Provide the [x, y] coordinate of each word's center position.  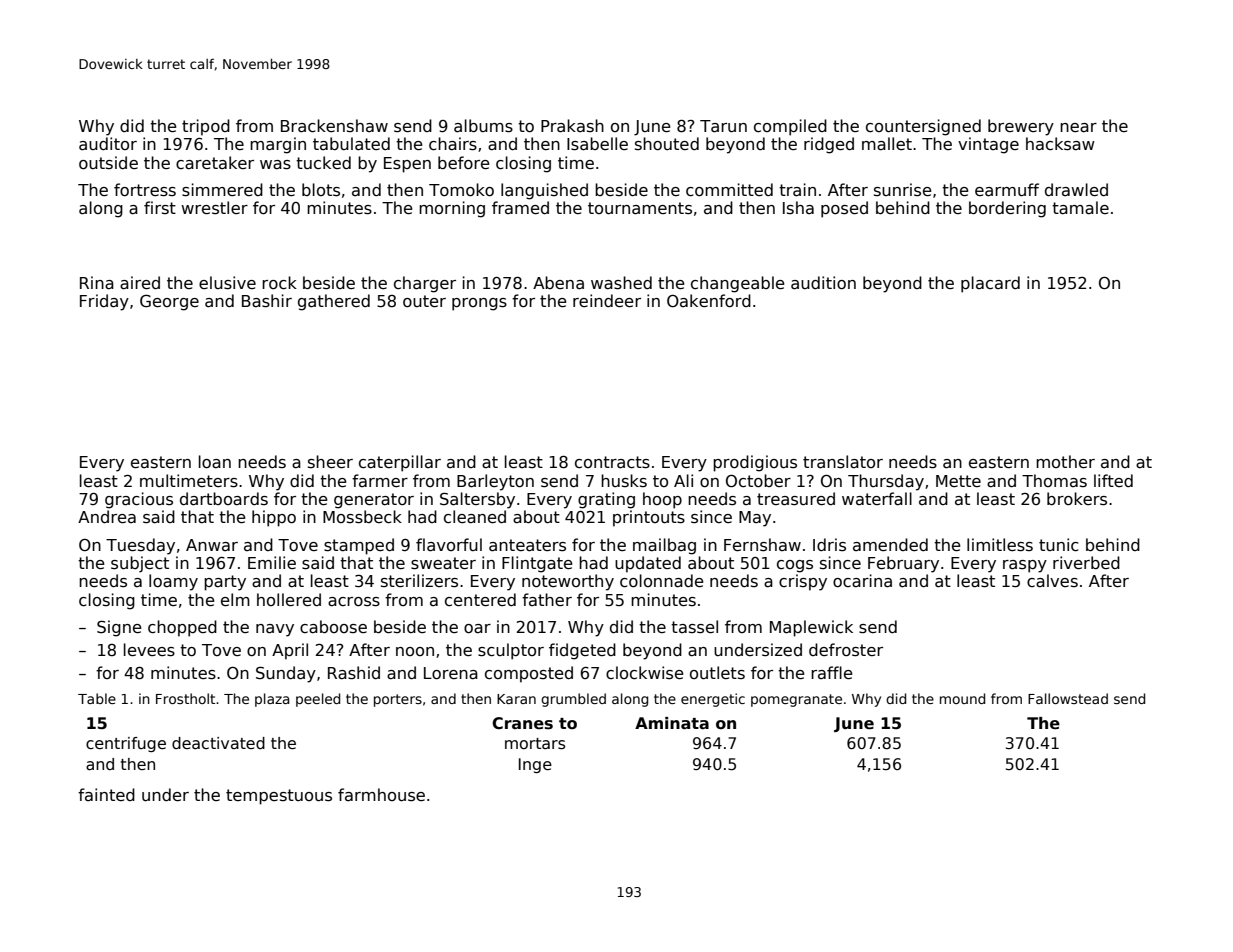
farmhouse [381, 795]
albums [483, 126]
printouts [649, 518]
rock [279, 283]
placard [990, 284]
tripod [206, 127]
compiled [790, 127]
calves [1052, 581]
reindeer [607, 300]
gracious [139, 500]
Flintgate [537, 564]
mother [1065, 461]
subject [140, 564]
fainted [106, 794]
